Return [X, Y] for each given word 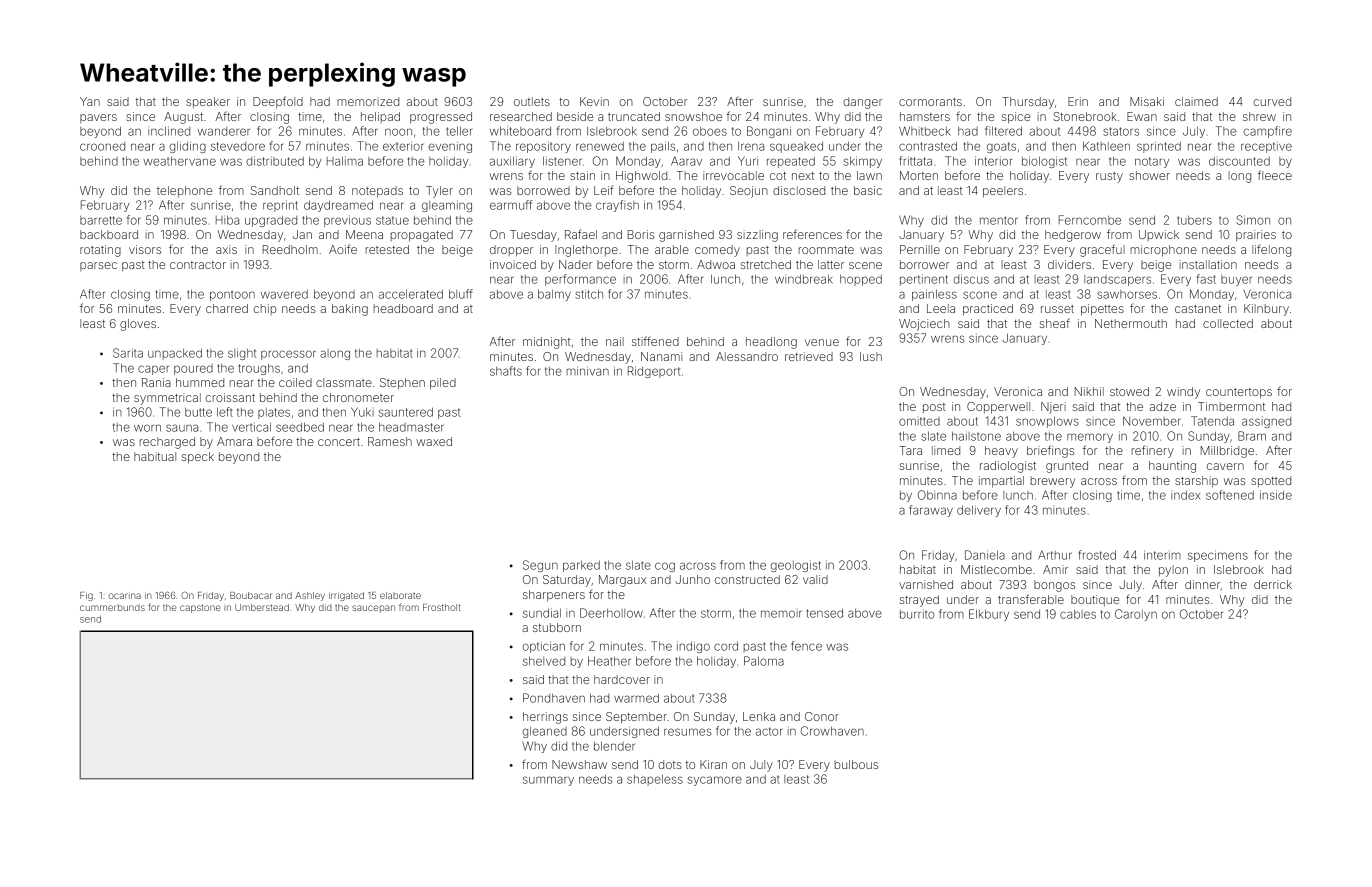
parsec [98, 266]
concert [339, 442]
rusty [1109, 177]
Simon [1253, 220]
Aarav [686, 161]
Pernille [920, 249]
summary [548, 781]
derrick [1273, 584]
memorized [368, 101]
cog [665, 567]
